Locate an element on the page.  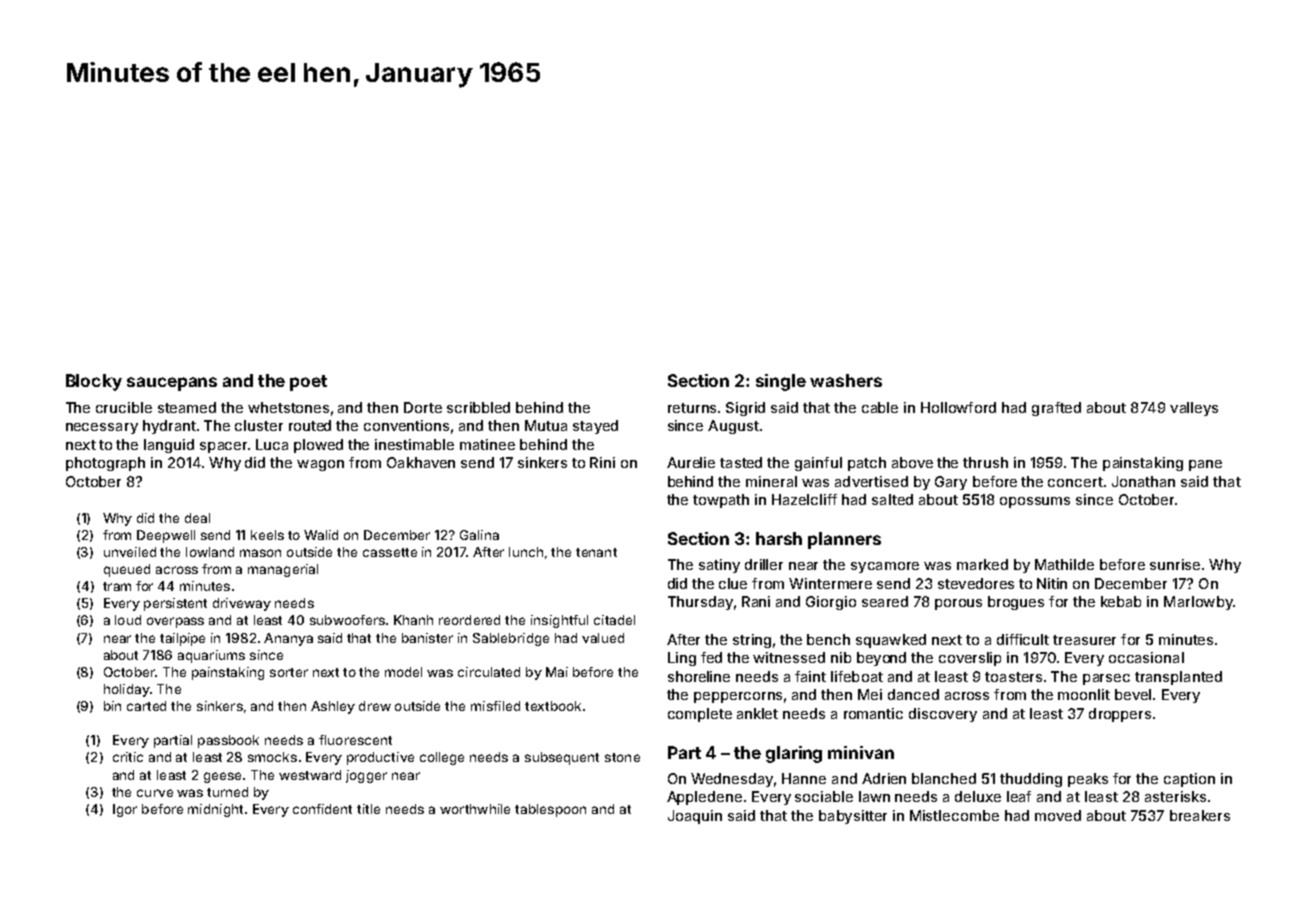
poet is located at coordinates (308, 383).
